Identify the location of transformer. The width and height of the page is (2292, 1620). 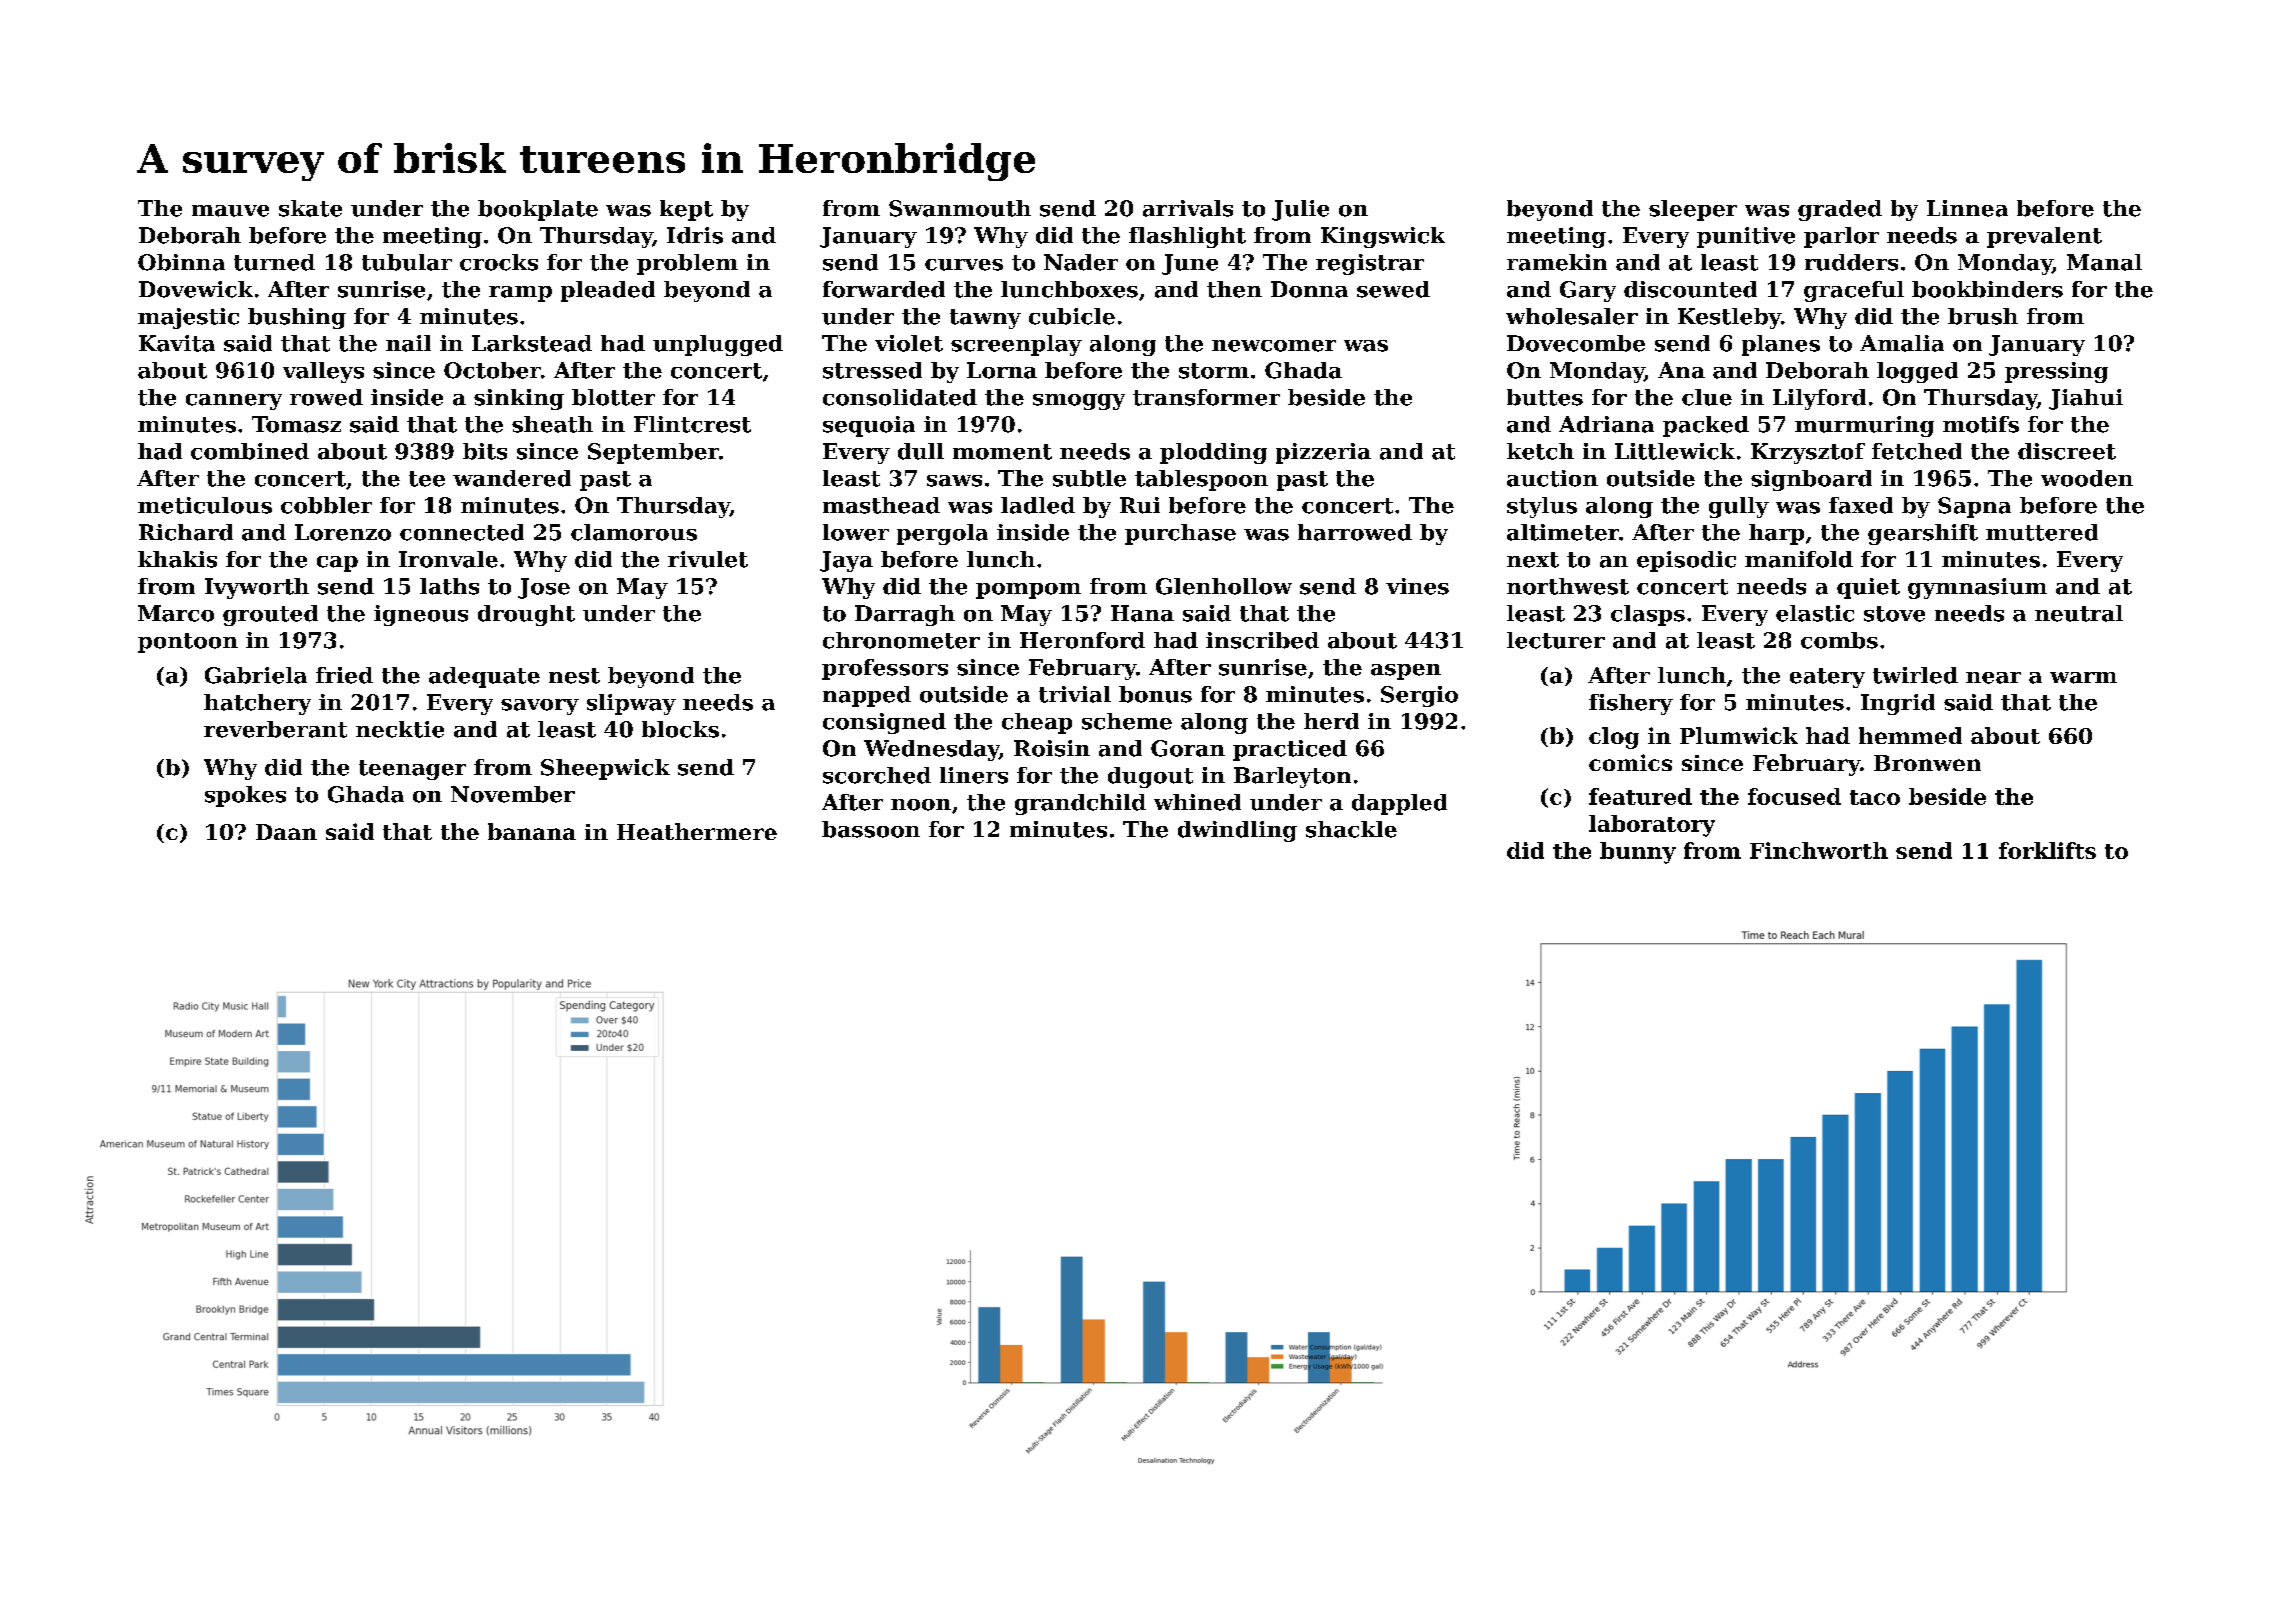
(1206, 397).
